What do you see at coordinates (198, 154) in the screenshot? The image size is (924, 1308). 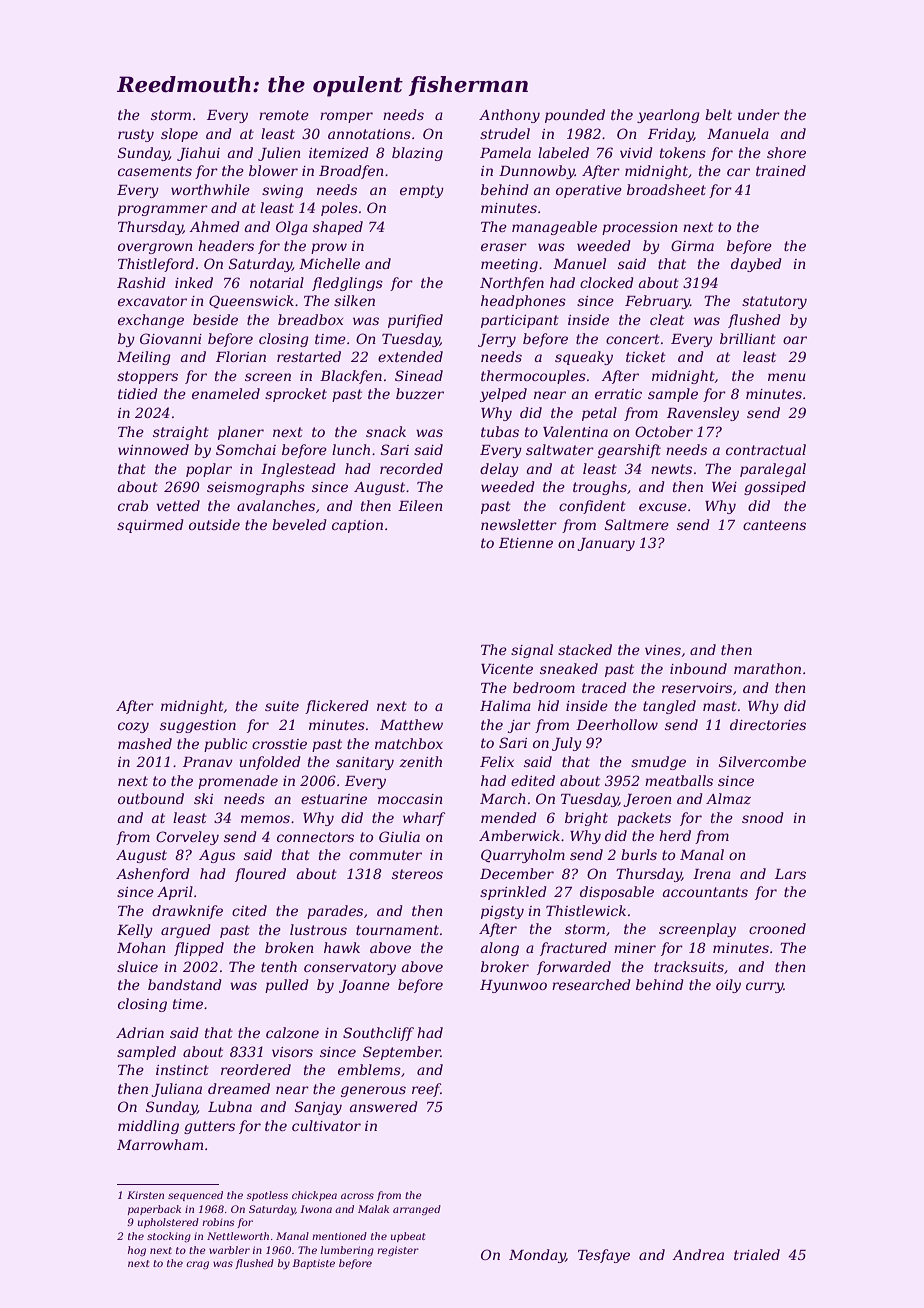 I see `Jiahui` at bounding box center [198, 154].
